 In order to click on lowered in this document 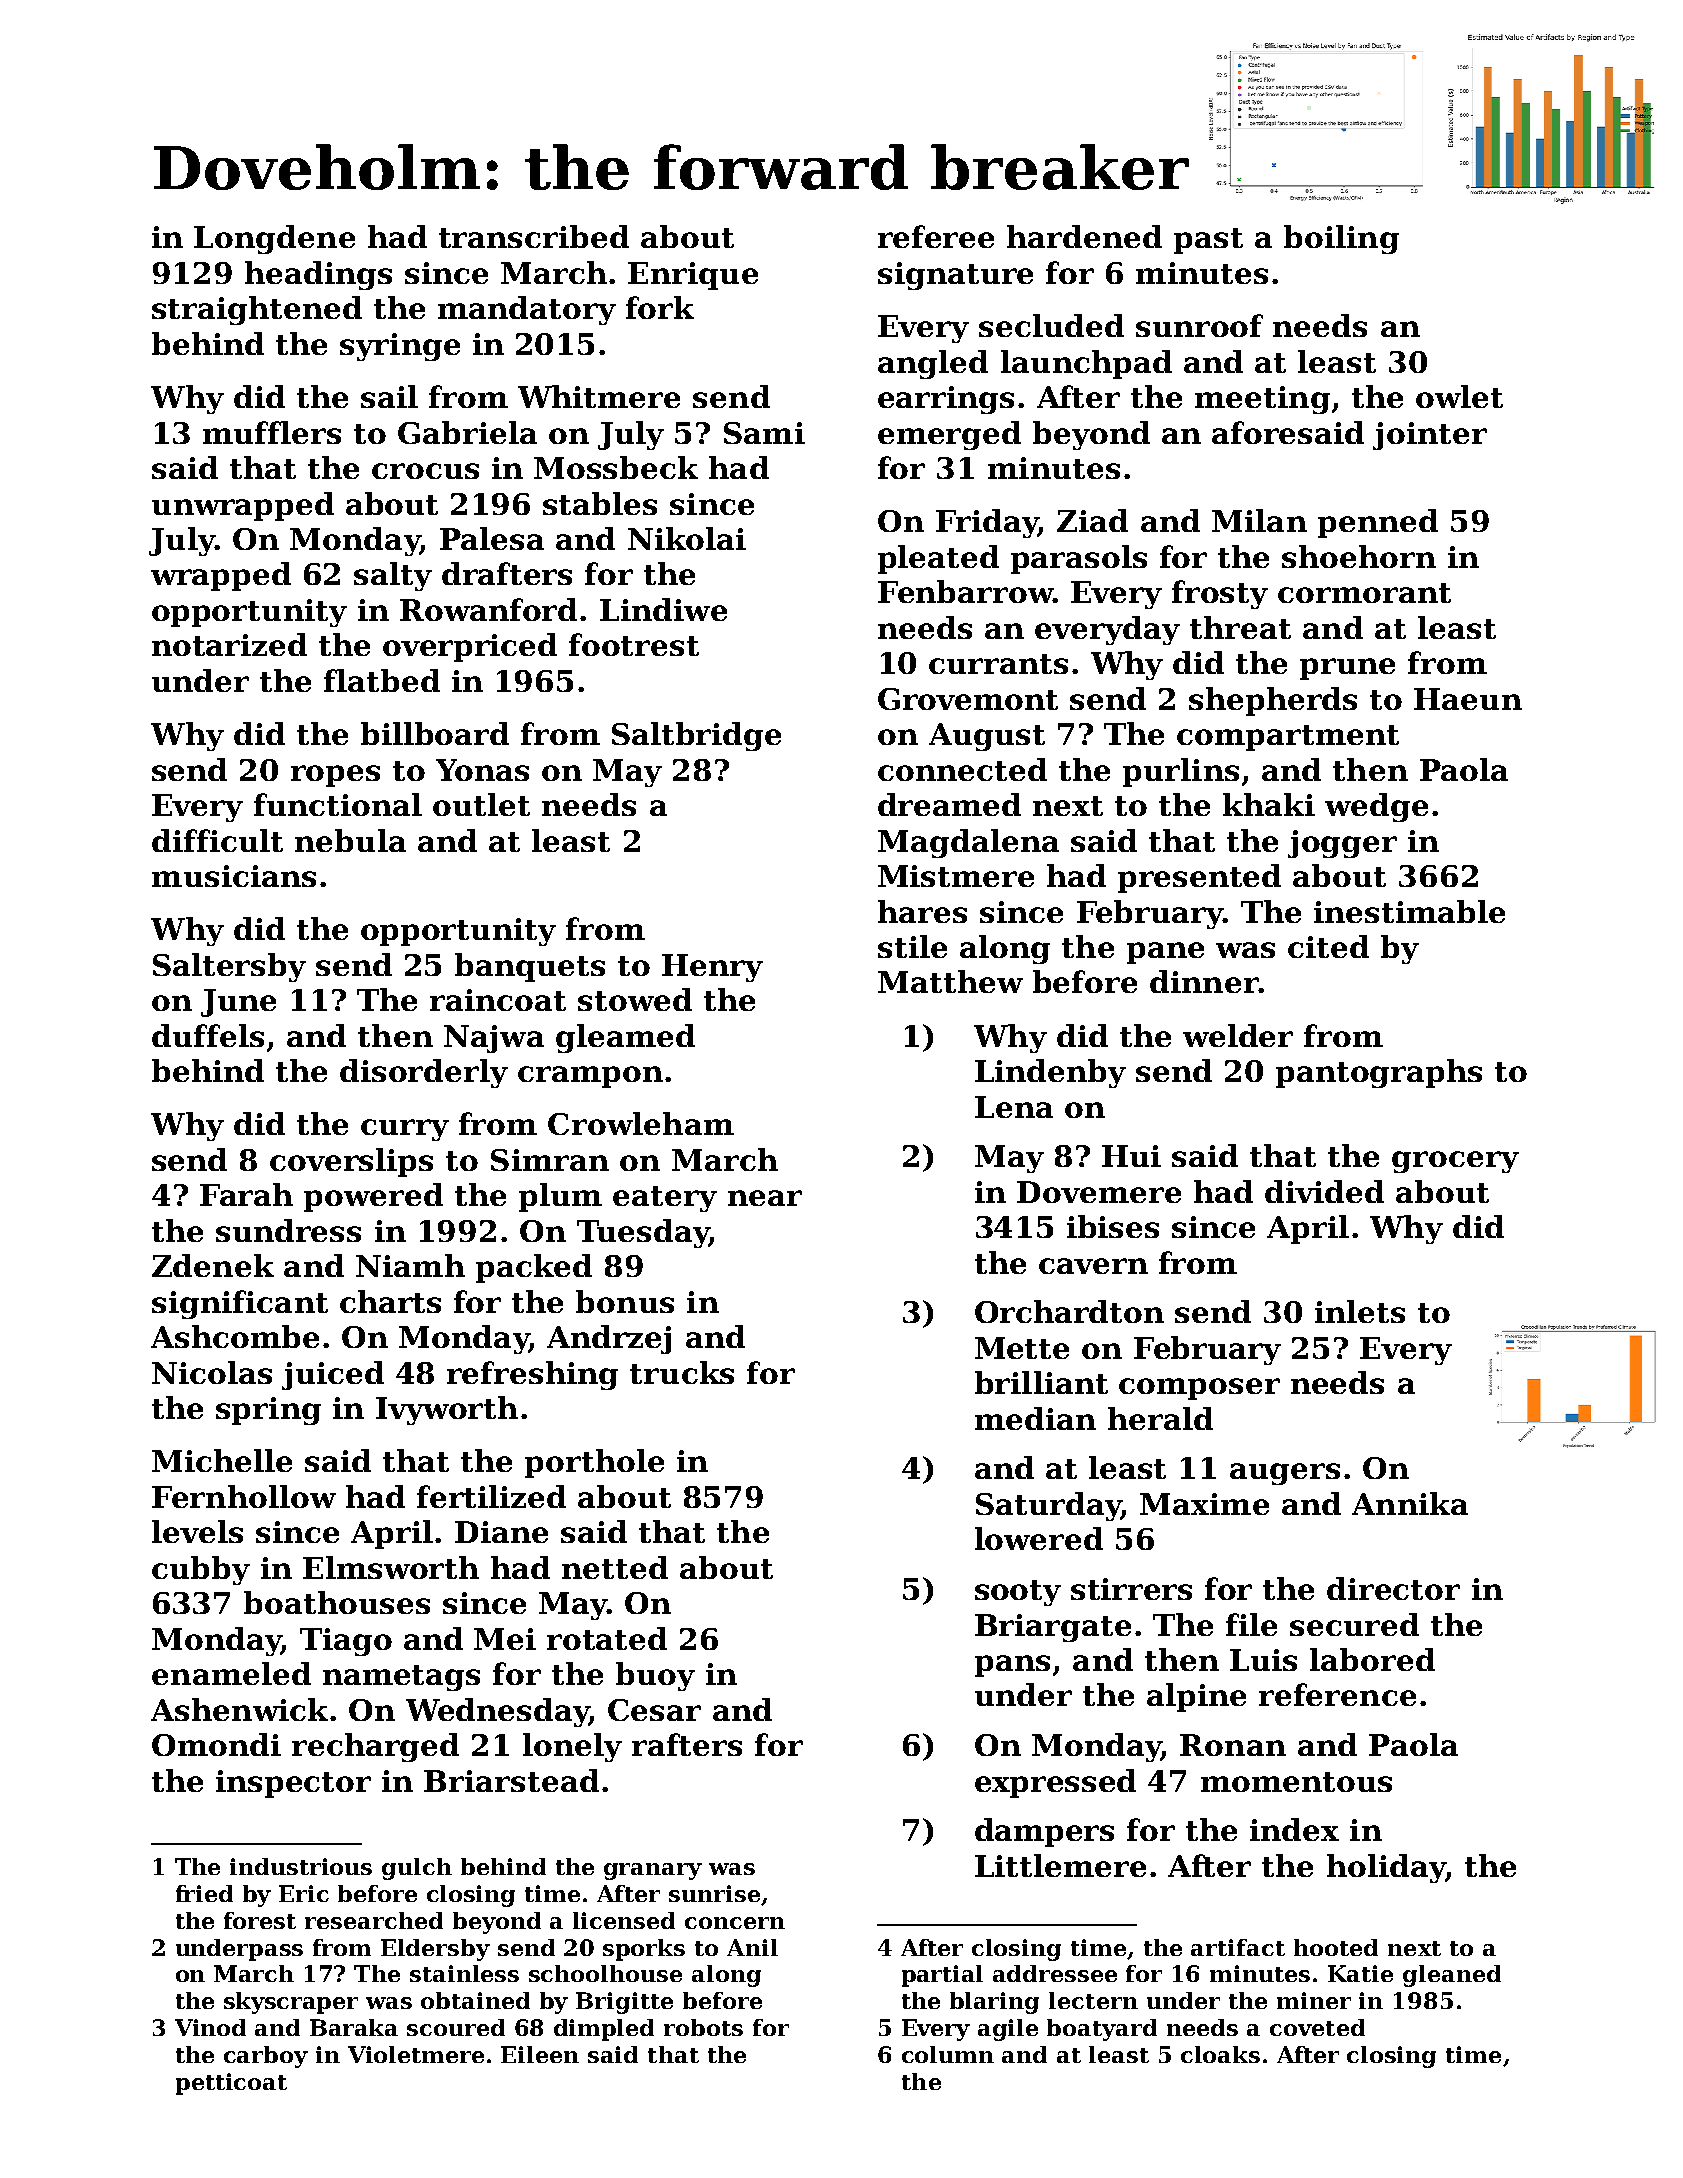, I will do `click(1039, 1538)`.
